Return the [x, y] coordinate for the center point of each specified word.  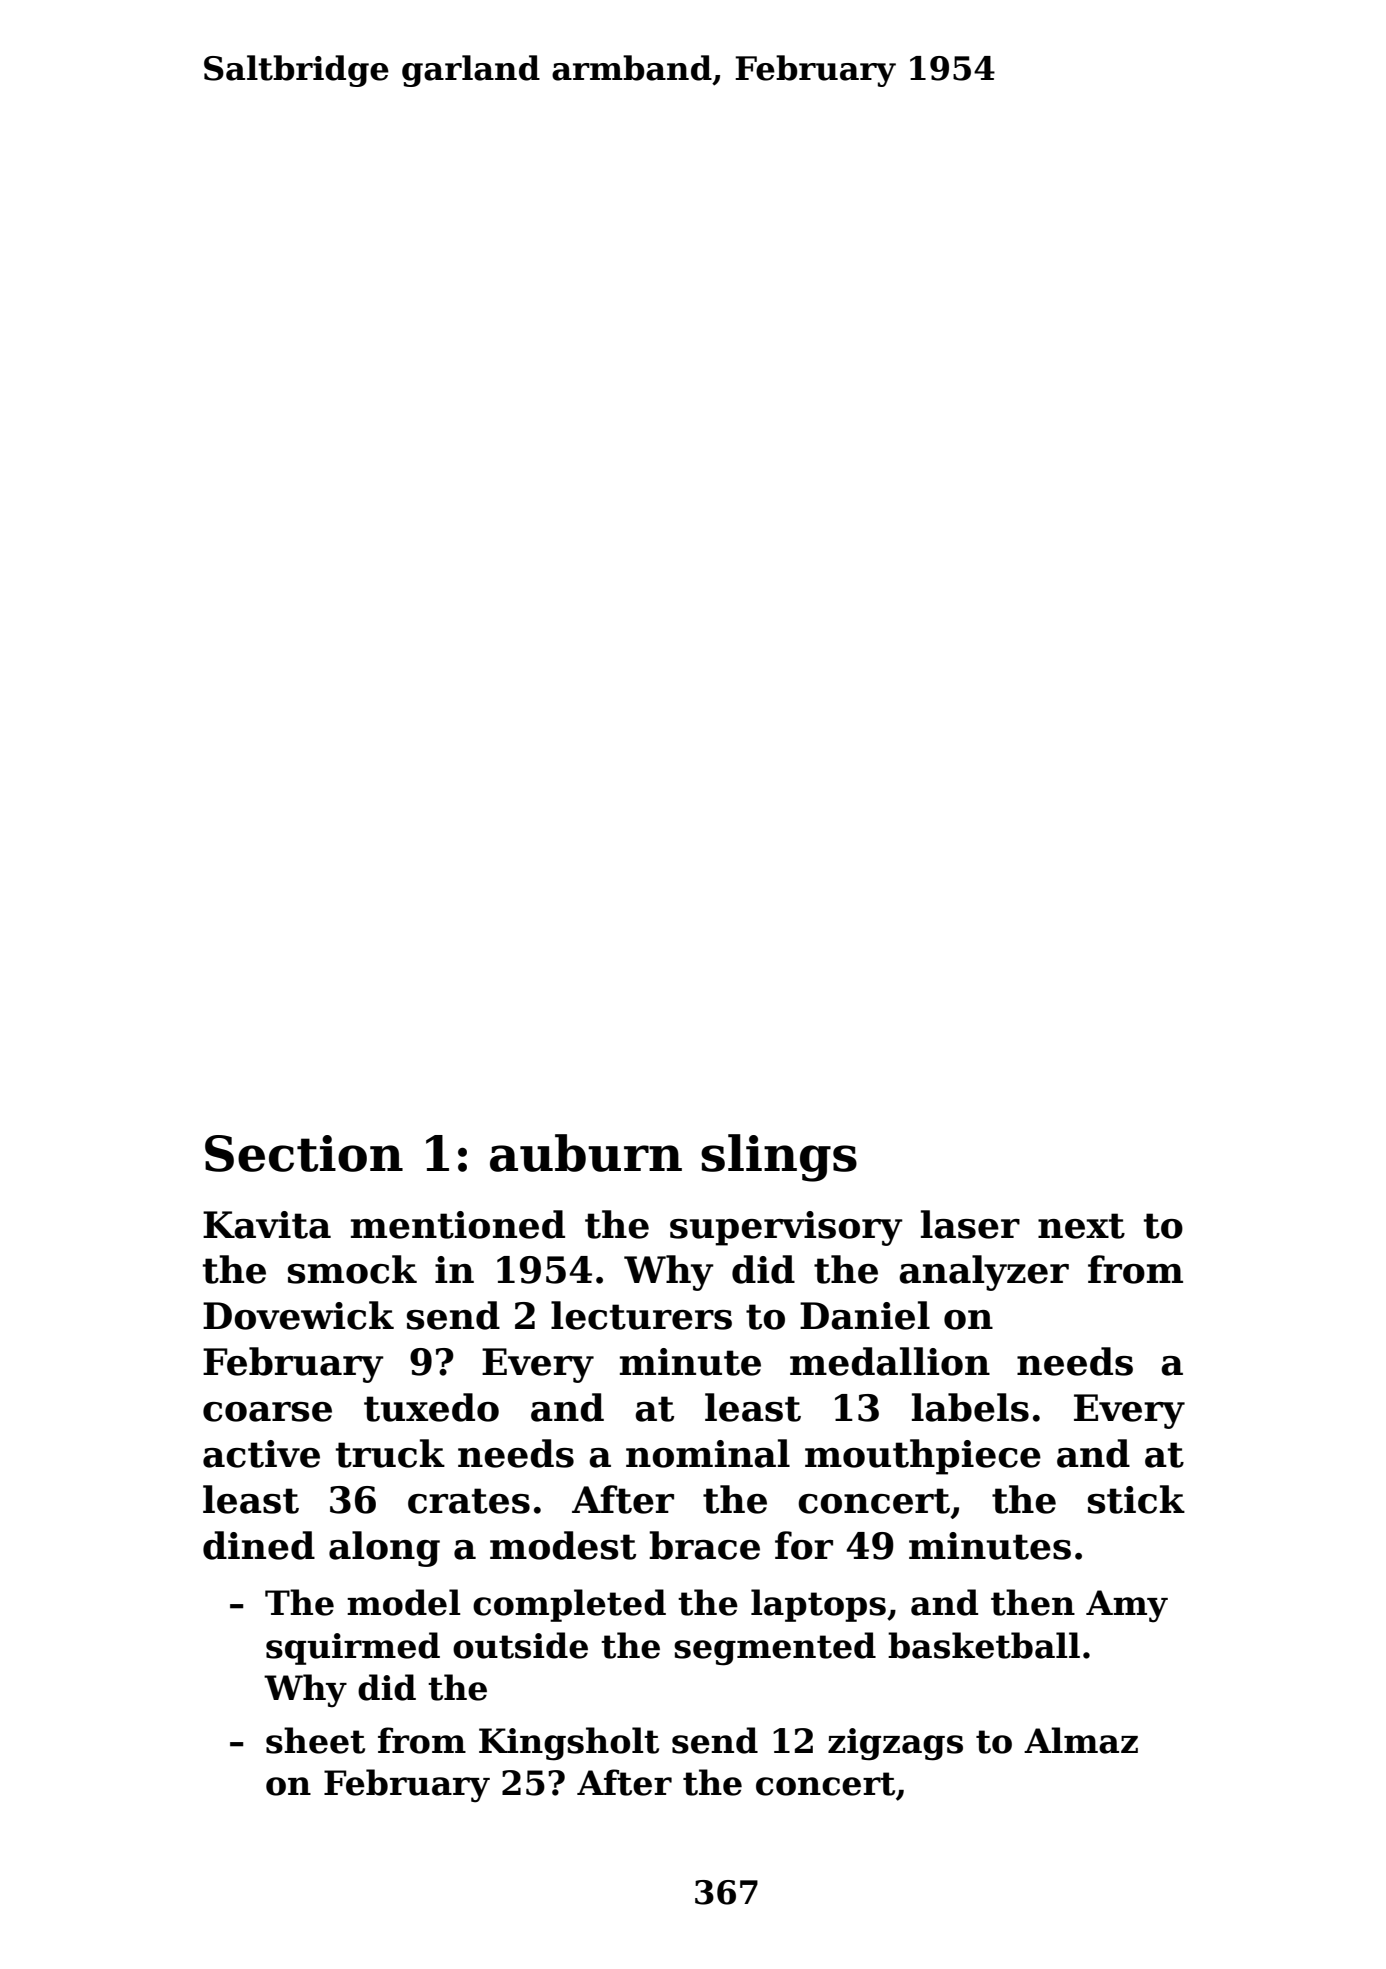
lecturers [641, 1315]
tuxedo [431, 1407]
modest [563, 1545]
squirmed [353, 1648]
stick [1136, 1499]
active [261, 1454]
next [1081, 1226]
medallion [890, 1361]
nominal [708, 1453]
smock [352, 1269]
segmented [775, 1649]
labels [970, 1407]
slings [779, 1158]
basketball [984, 1645]
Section [304, 1153]
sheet [315, 1740]
